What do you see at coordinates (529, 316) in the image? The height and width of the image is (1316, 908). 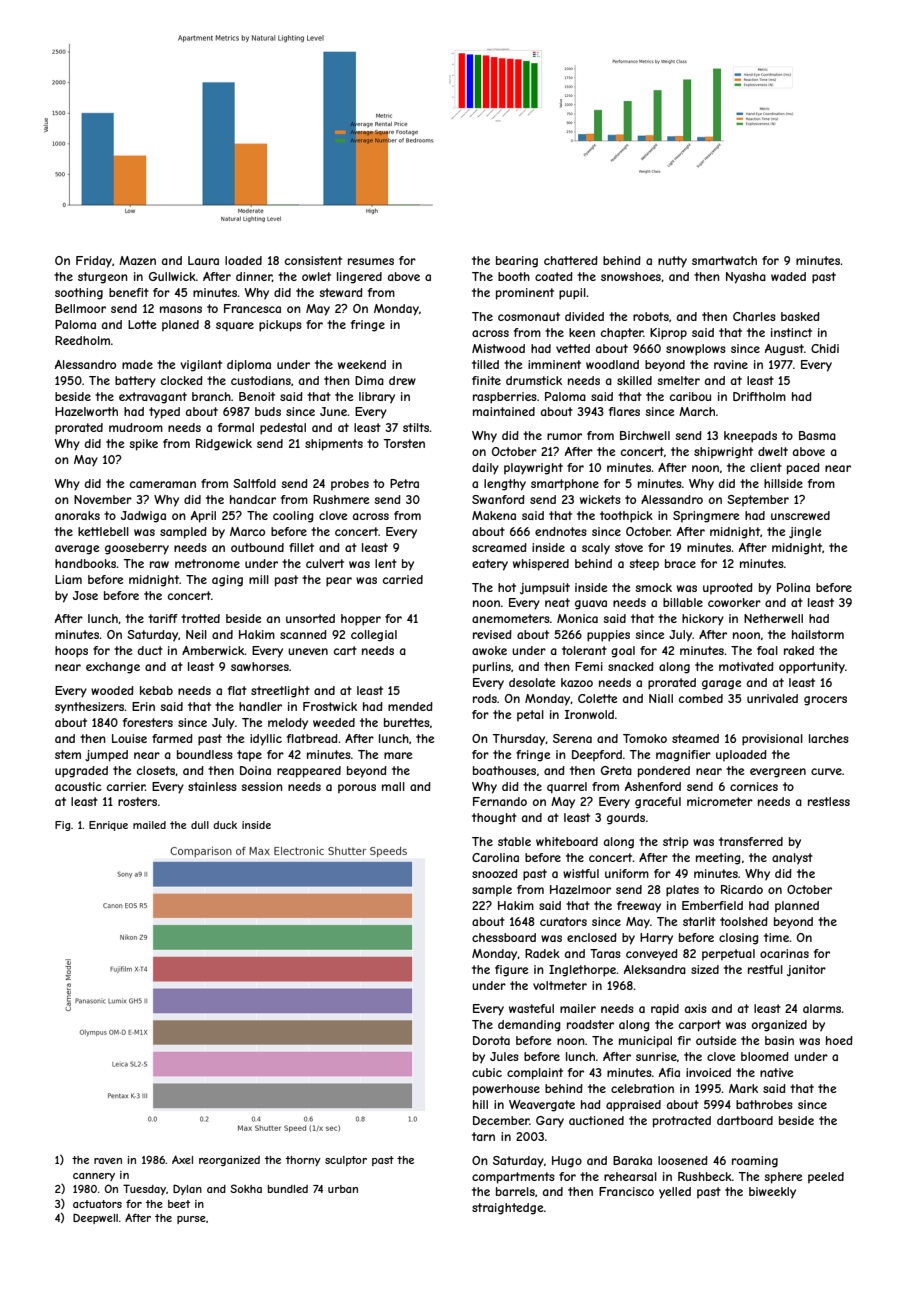 I see `cosmonaut` at bounding box center [529, 316].
